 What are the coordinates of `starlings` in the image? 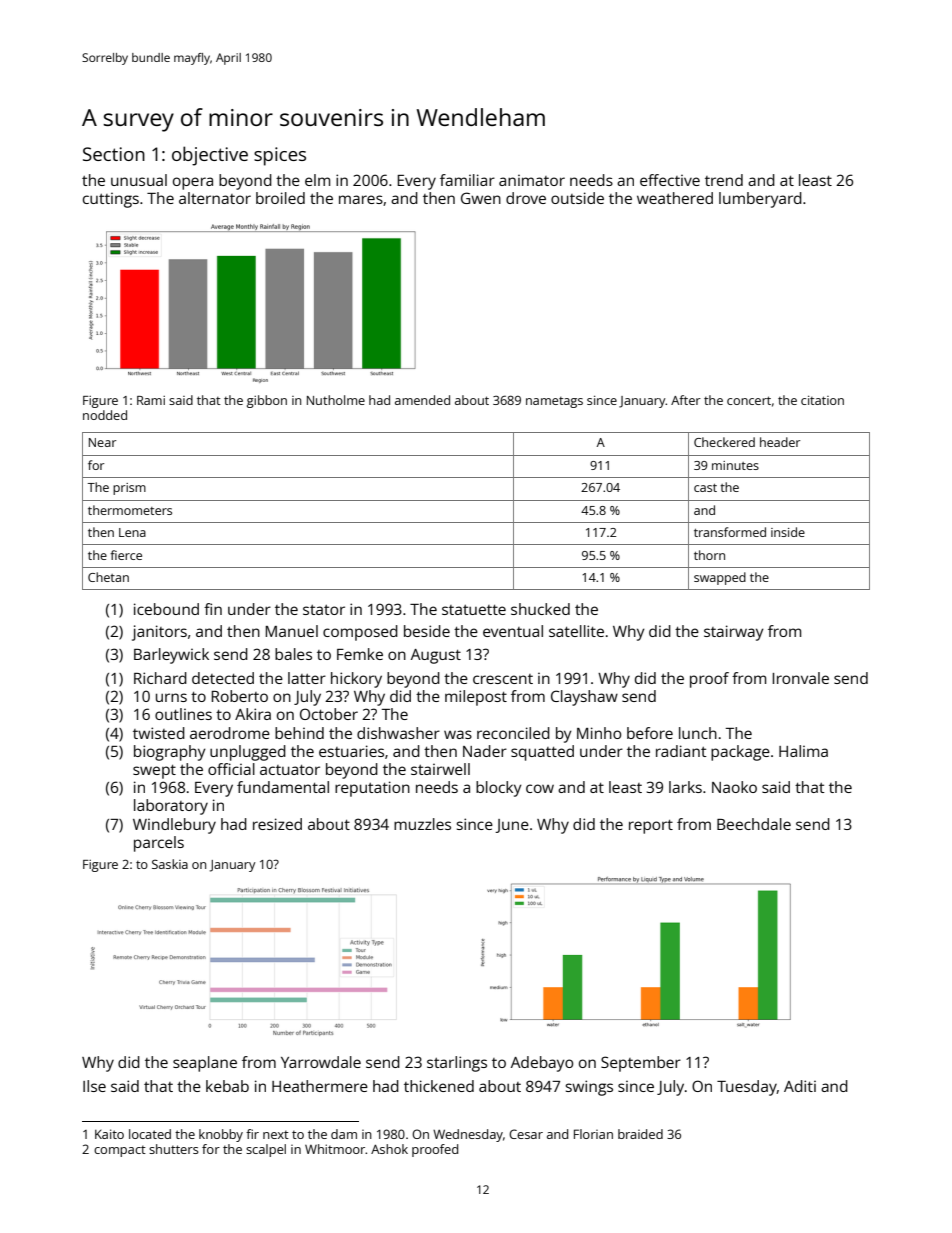 It's located at (457, 1064).
